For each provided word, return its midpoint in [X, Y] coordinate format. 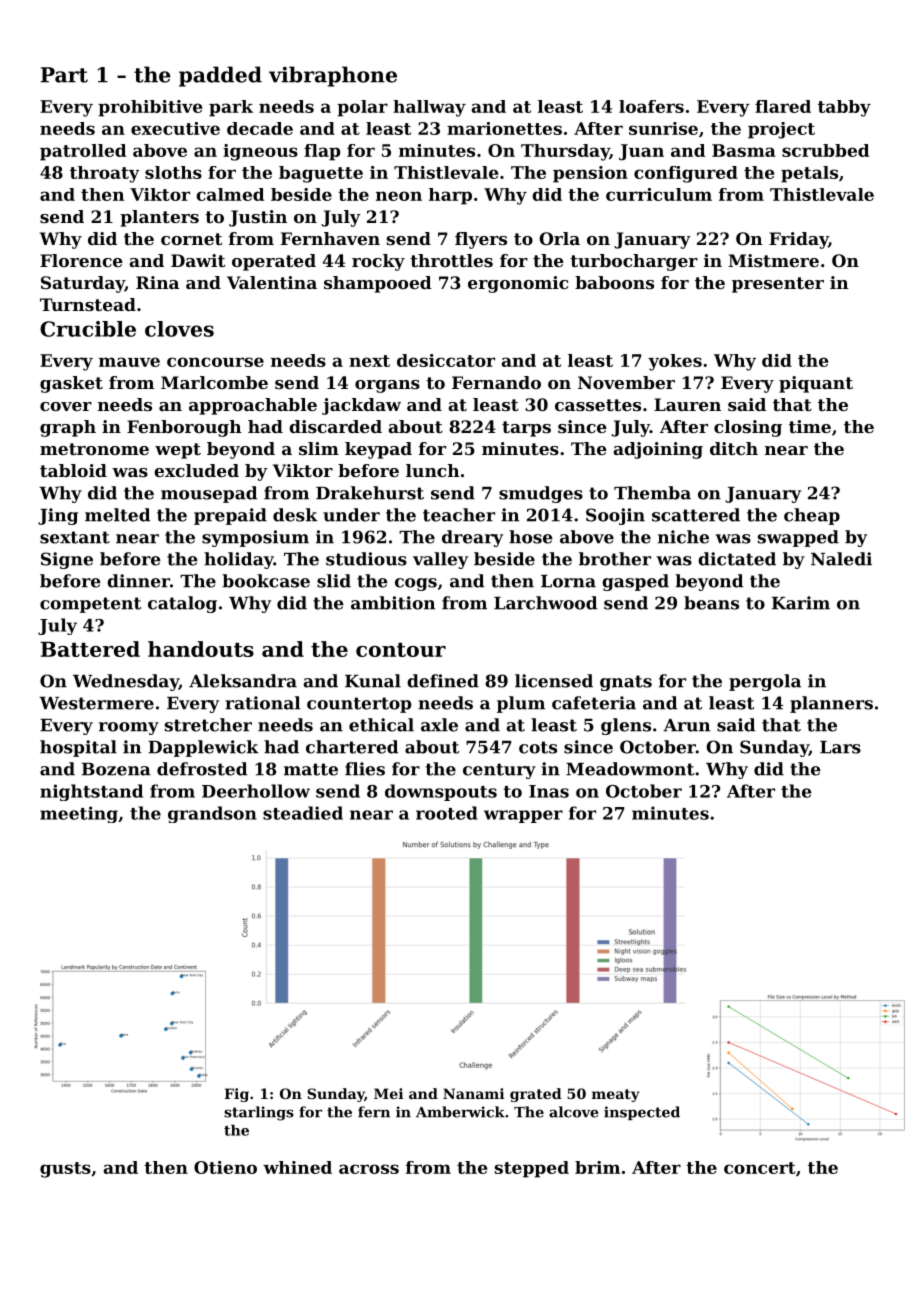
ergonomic [518, 284]
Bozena [116, 769]
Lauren [687, 404]
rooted [447, 813]
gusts [65, 1170]
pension [590, 174]
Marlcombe [214, 382]
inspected [642, 1113]
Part [64, 75]
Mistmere [773, 260]
